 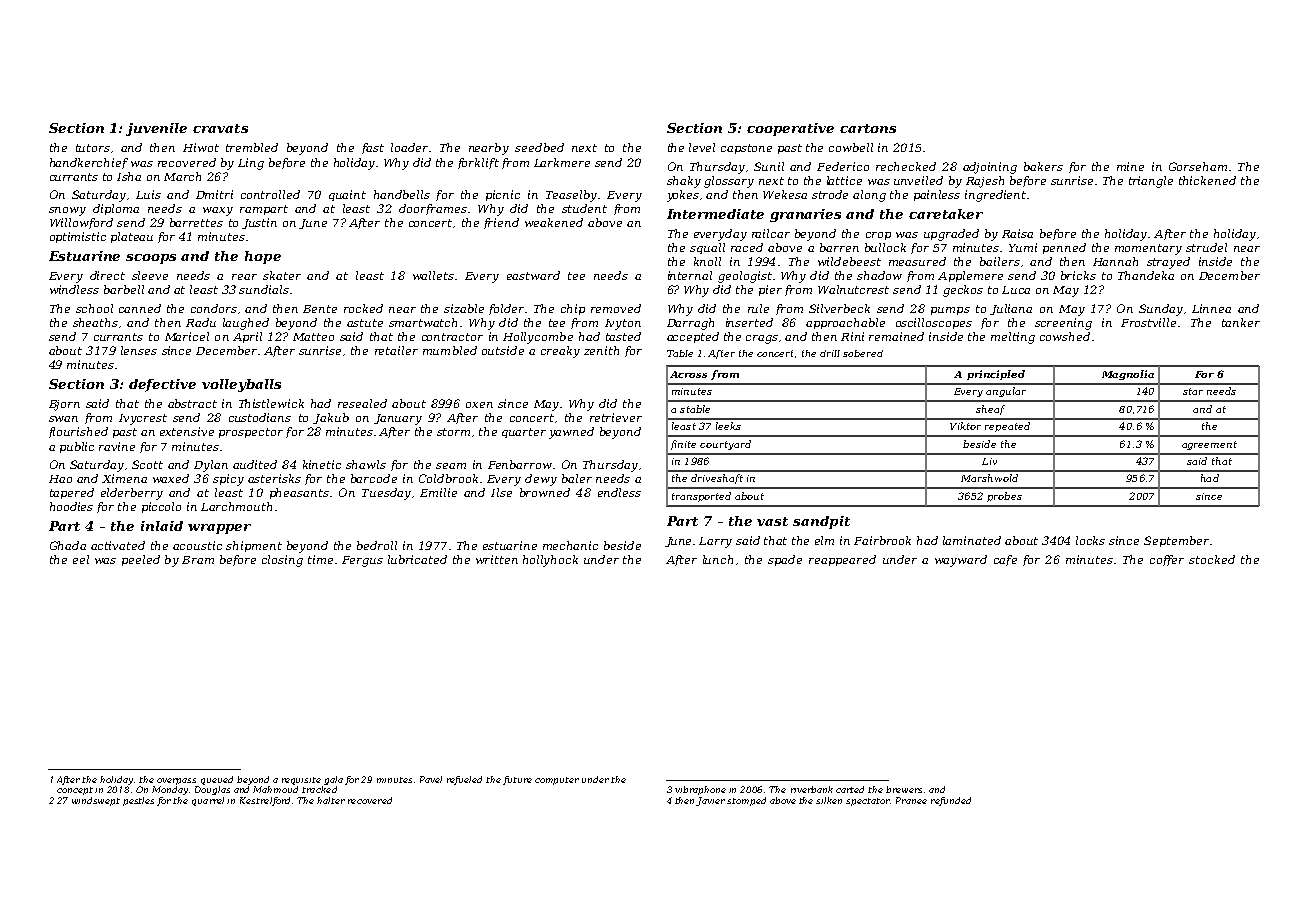 I want to click on tutors, so click(x=93, y=148).
